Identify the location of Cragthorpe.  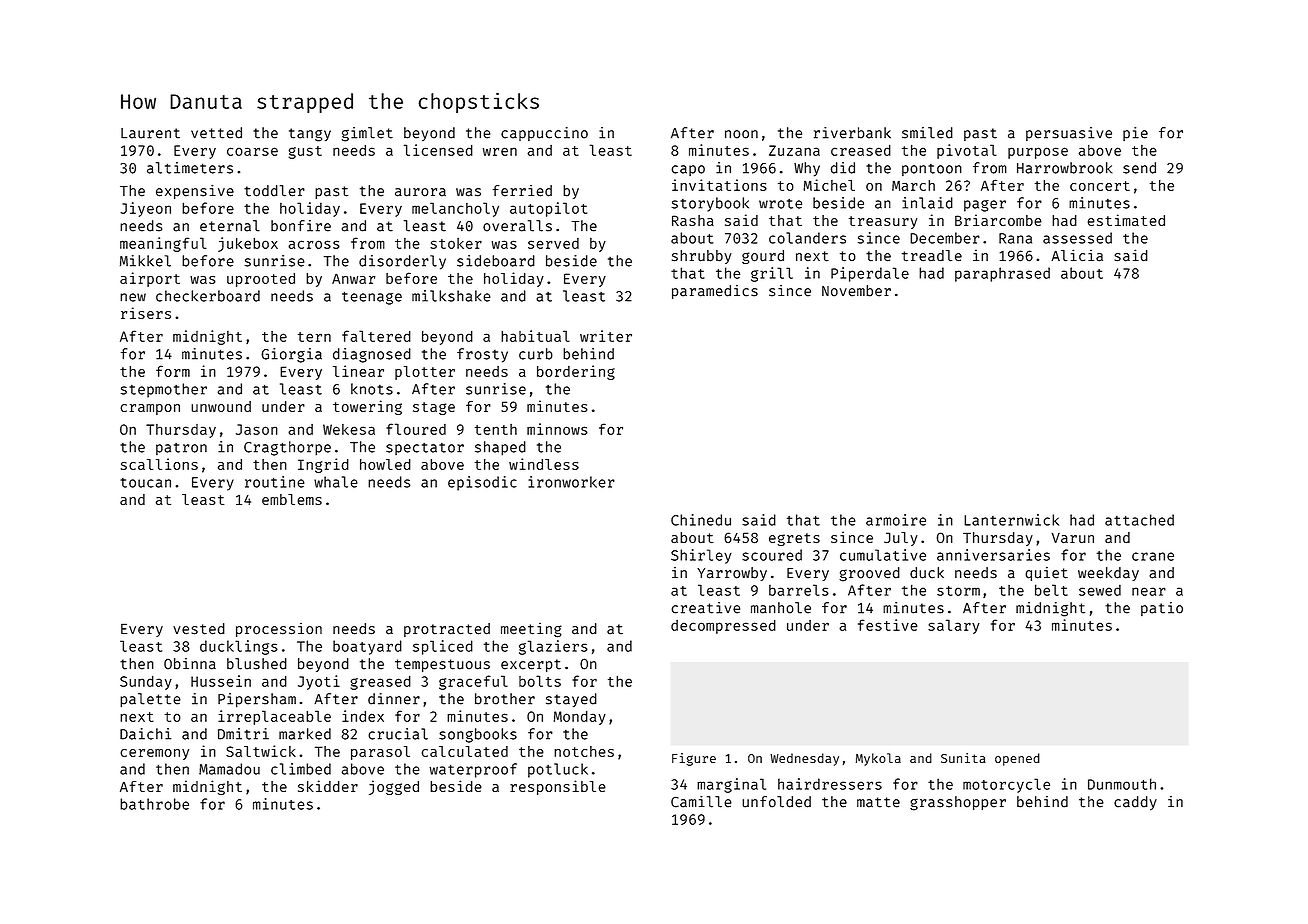
(287, 448).
